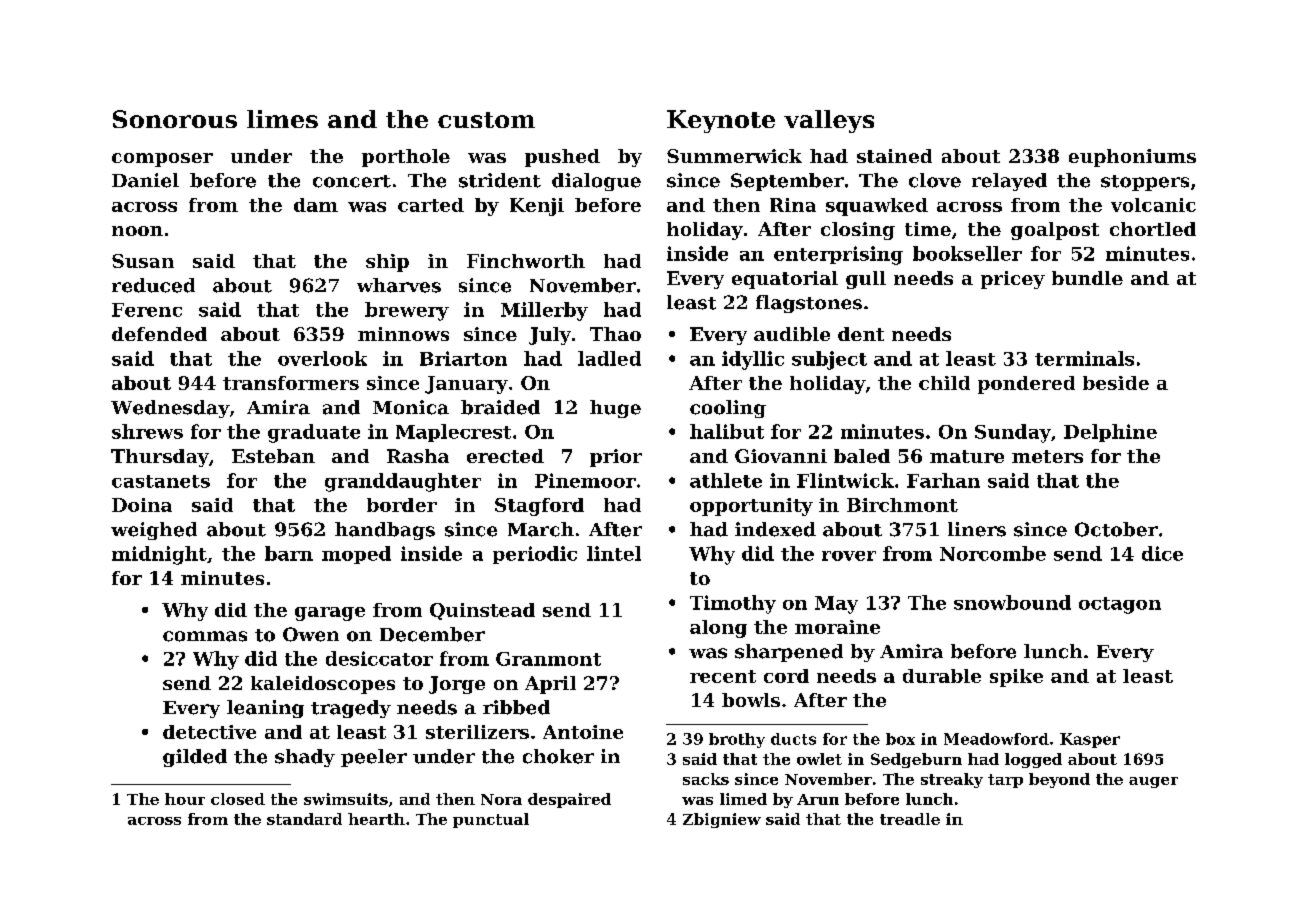 The height and width of the document is (924, 1308). I want to click on custom, so click(486, 120).
